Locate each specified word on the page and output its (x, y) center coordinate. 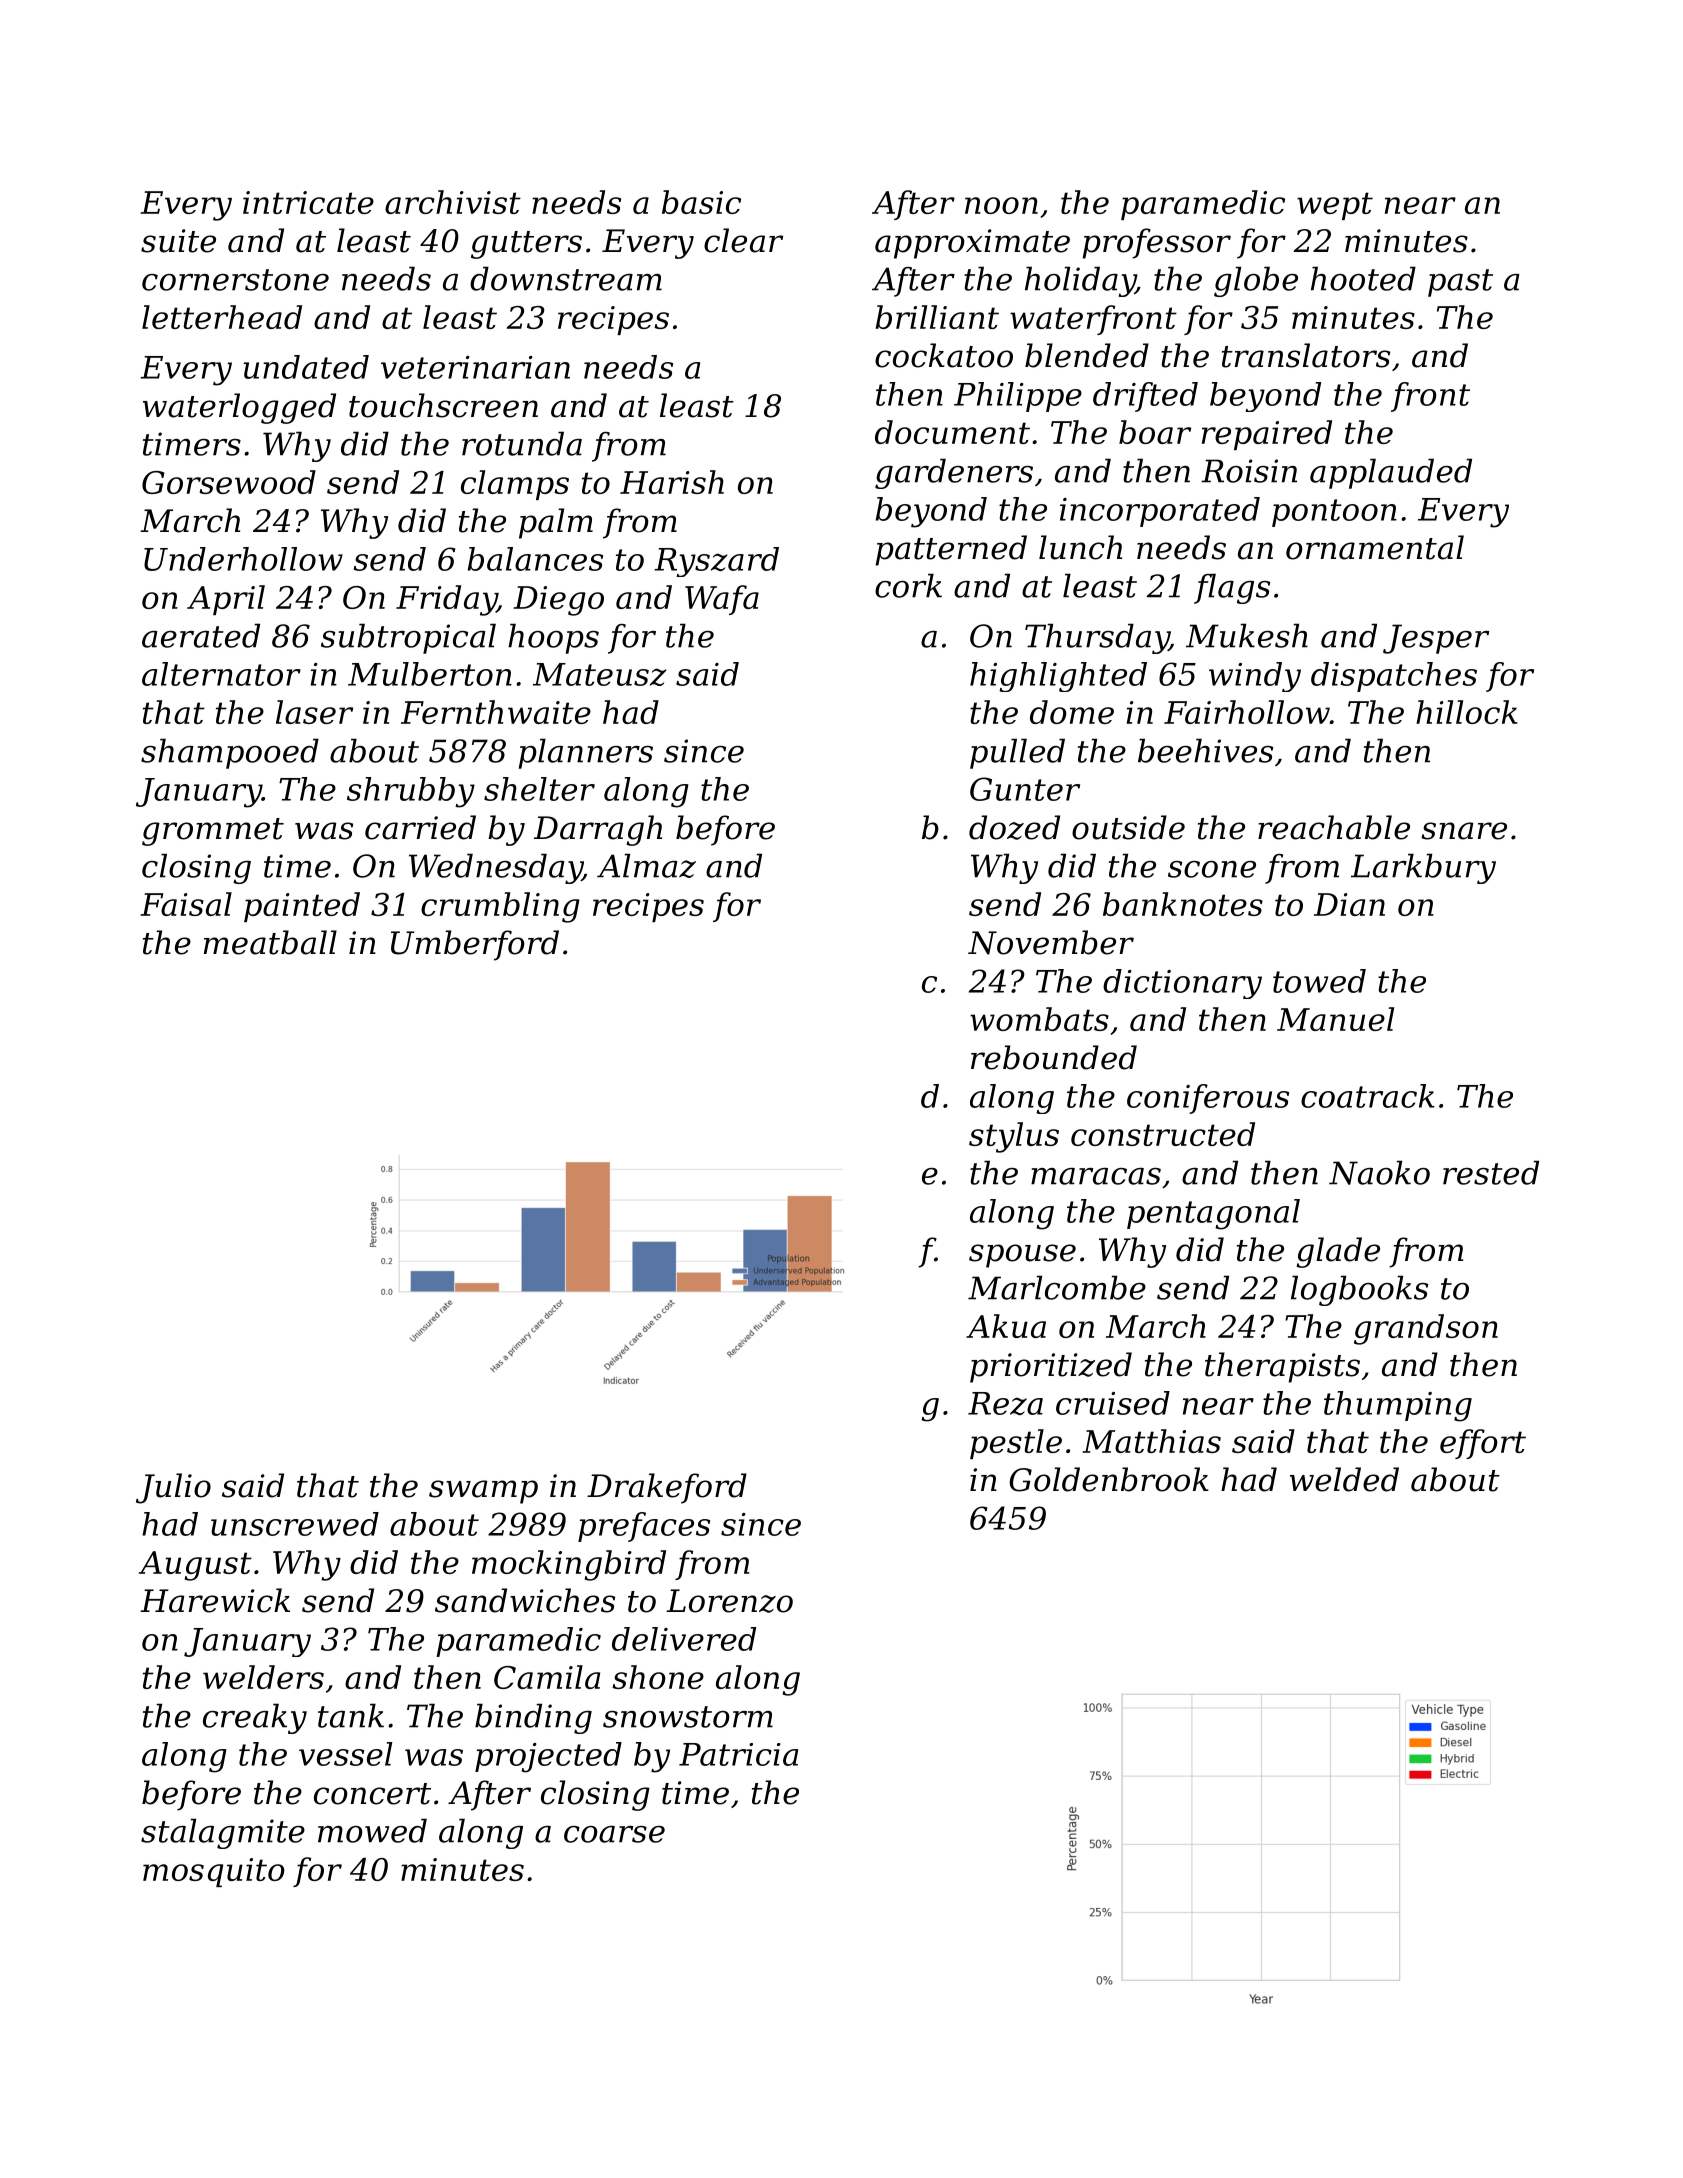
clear (743, 240)
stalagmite (223, 1833)
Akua (1006, 1326)
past (1460, 283)
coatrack (1368, 1096)
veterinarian (475, 367)
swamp (483, 1492)
